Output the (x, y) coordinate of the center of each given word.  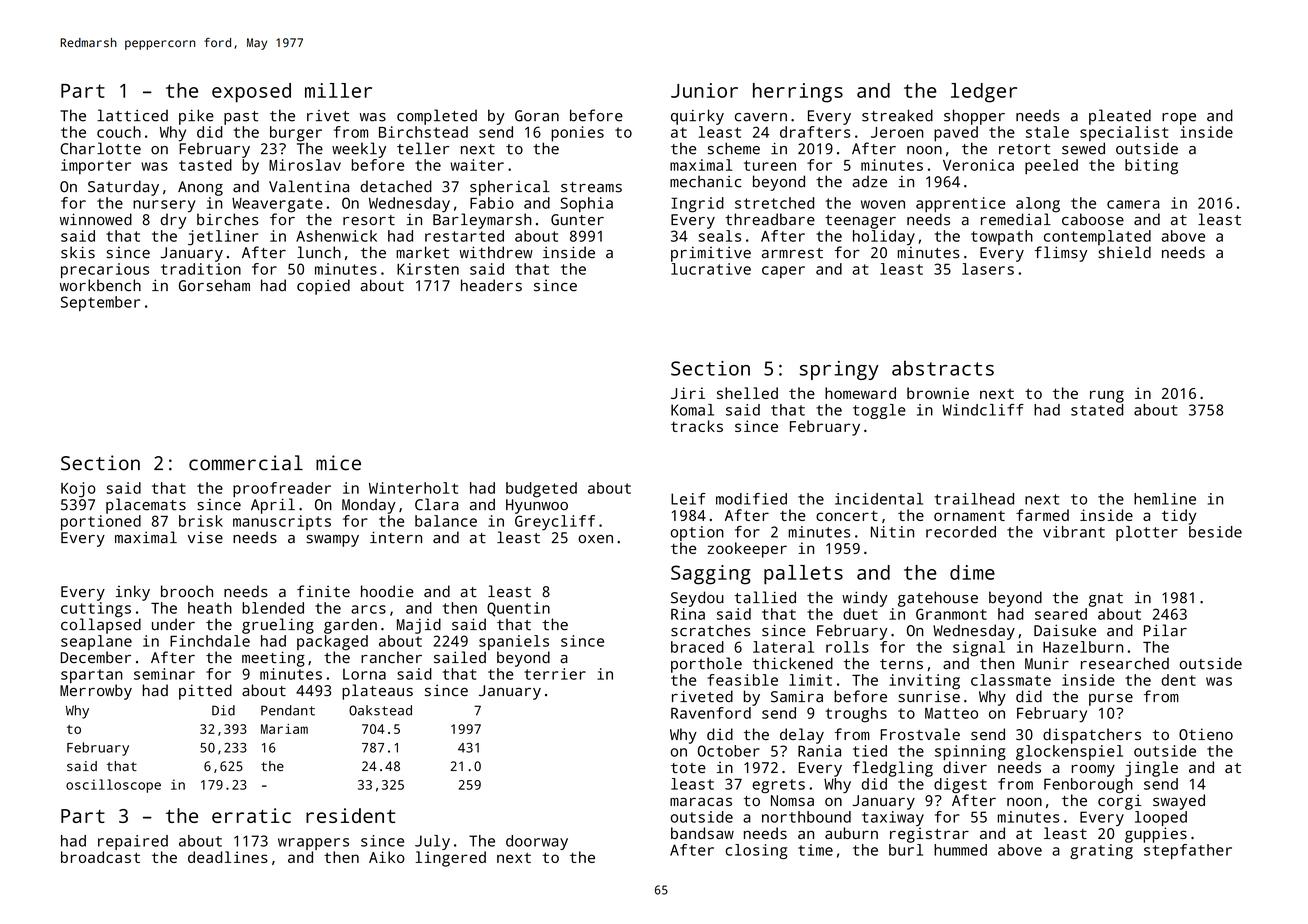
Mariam (284, 729)
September (100, 303)
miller (338, 90)
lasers (988, 269)
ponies (577, 134)
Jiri (688, 393)
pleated (1120, 117)
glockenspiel (1069, 752)
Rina (688, 614)
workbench (100, 285)
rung (1107, 396)
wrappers (313, 844)
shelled (747, 393)
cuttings (96, 610)
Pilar (1165, 630)
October (729, 751)
